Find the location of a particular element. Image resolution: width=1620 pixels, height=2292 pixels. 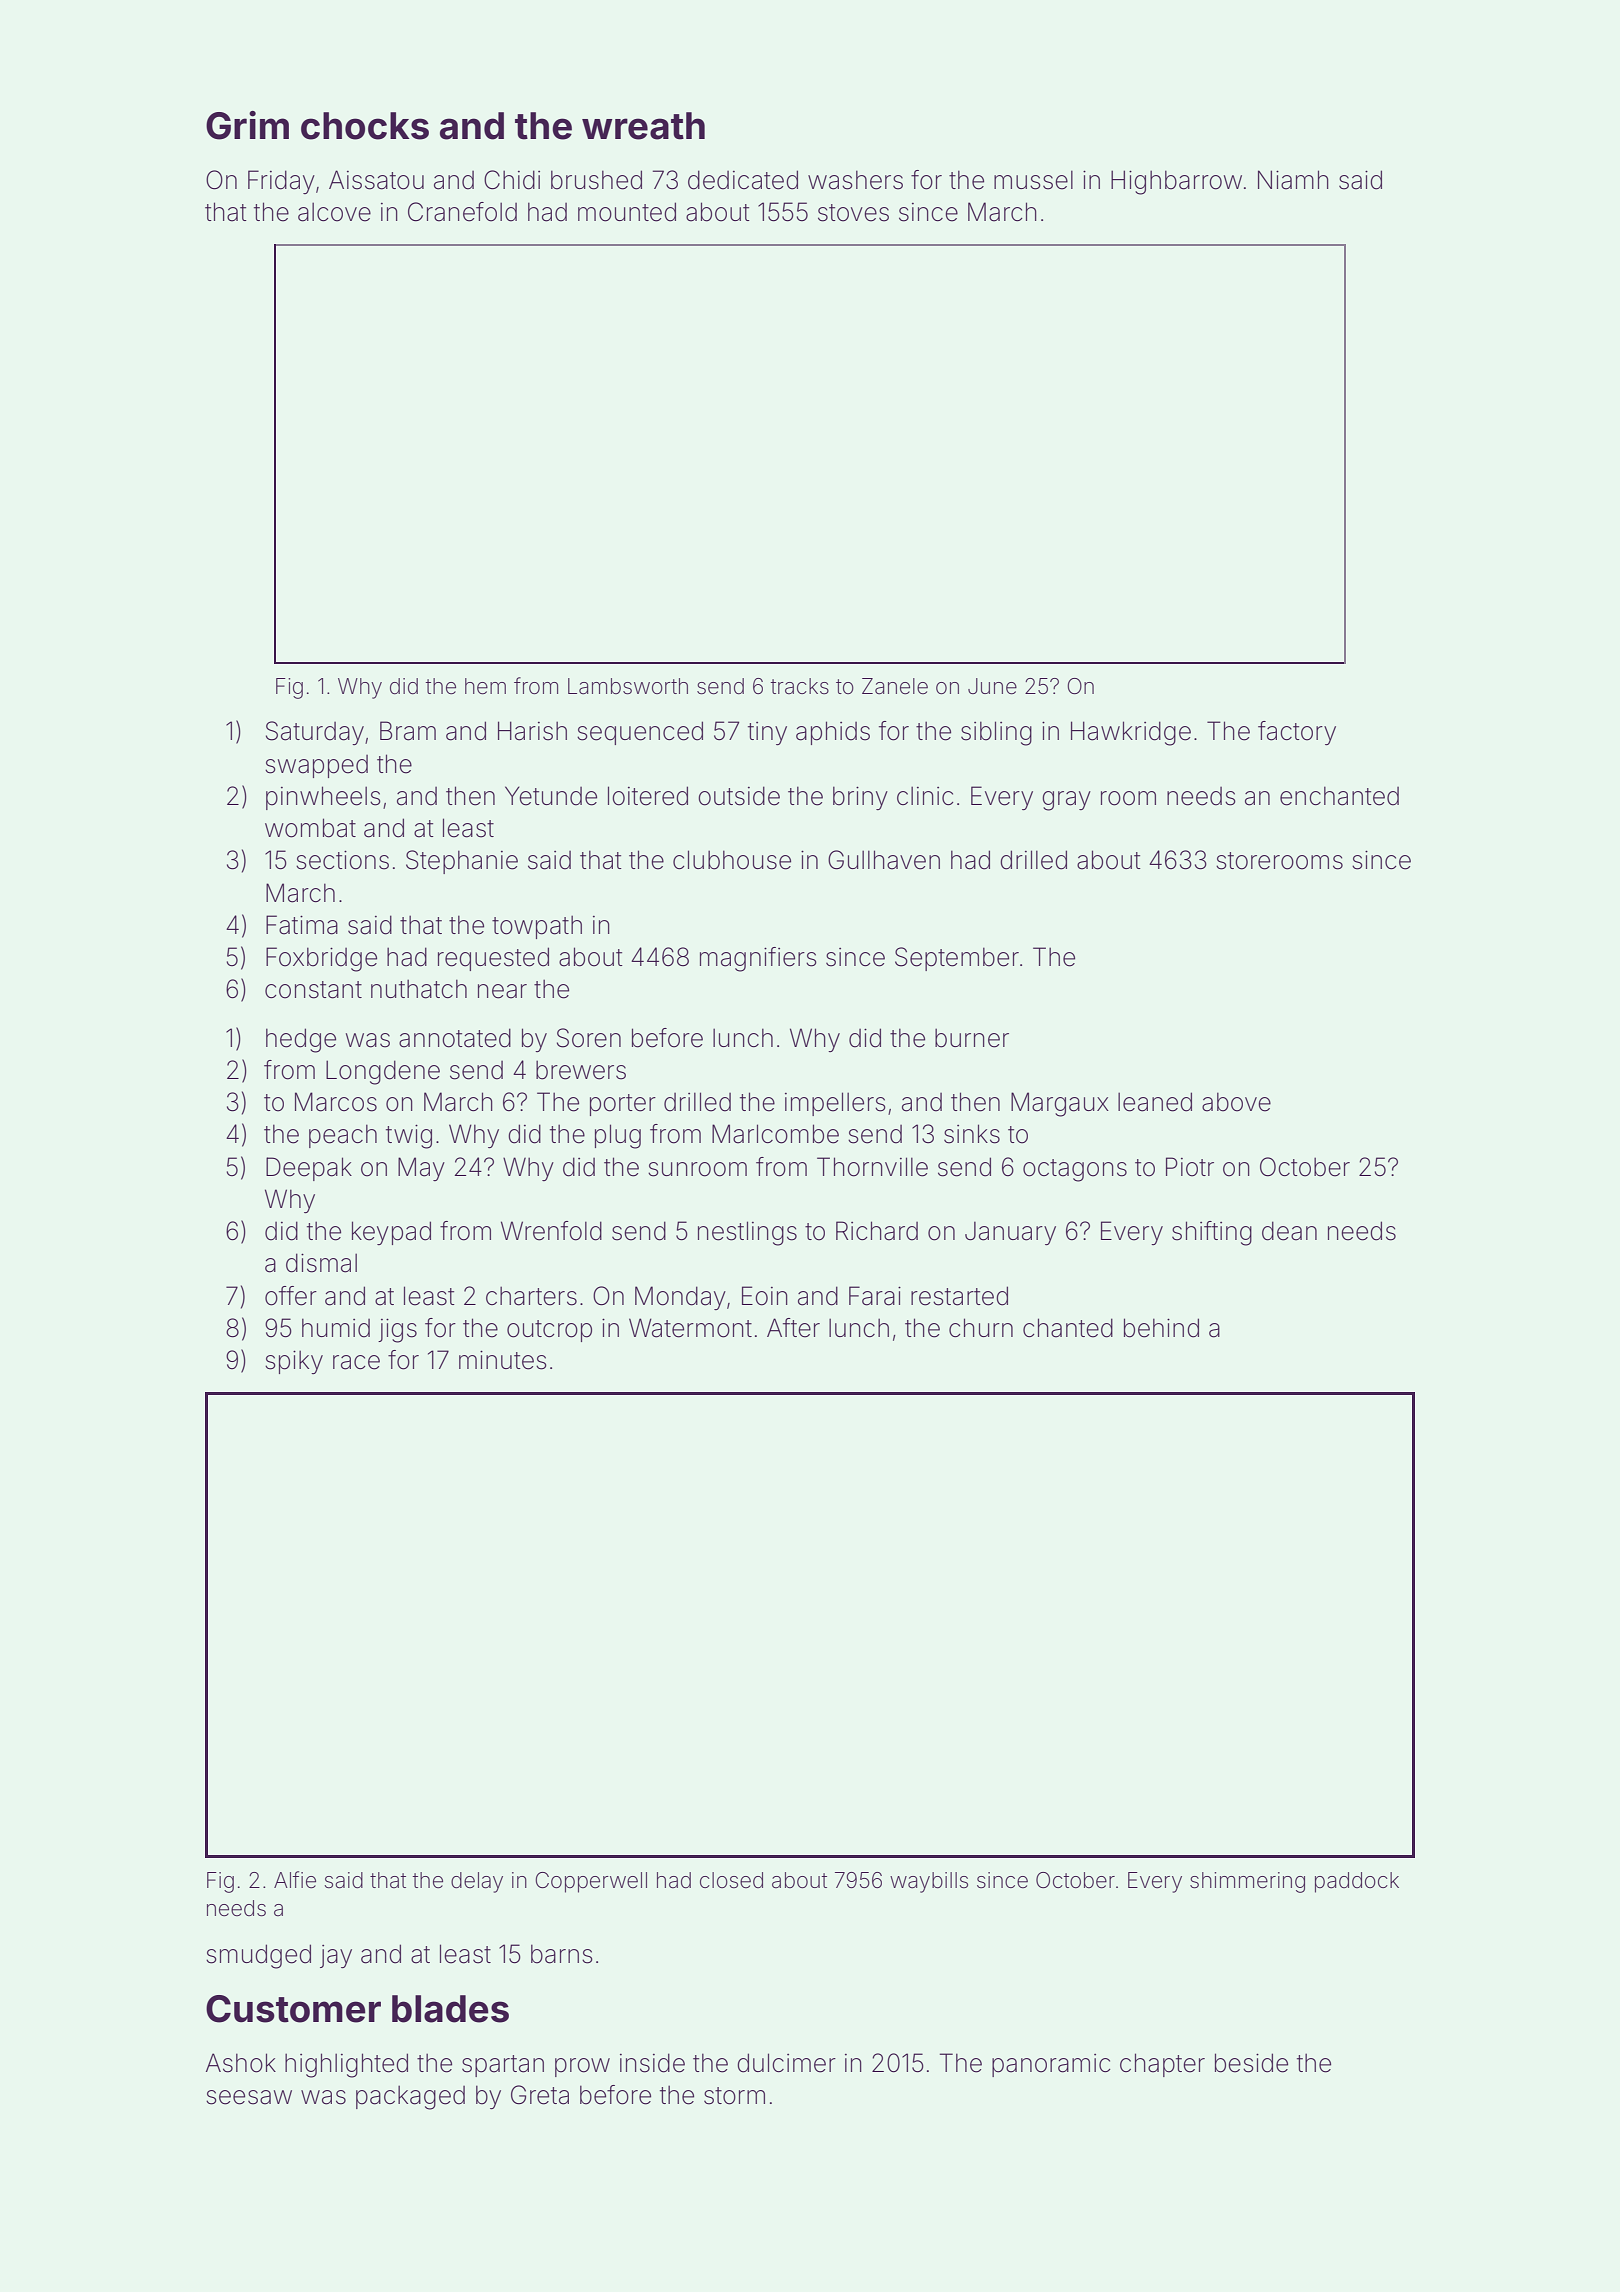

seesaw is located at coordinates (249, 2097).
